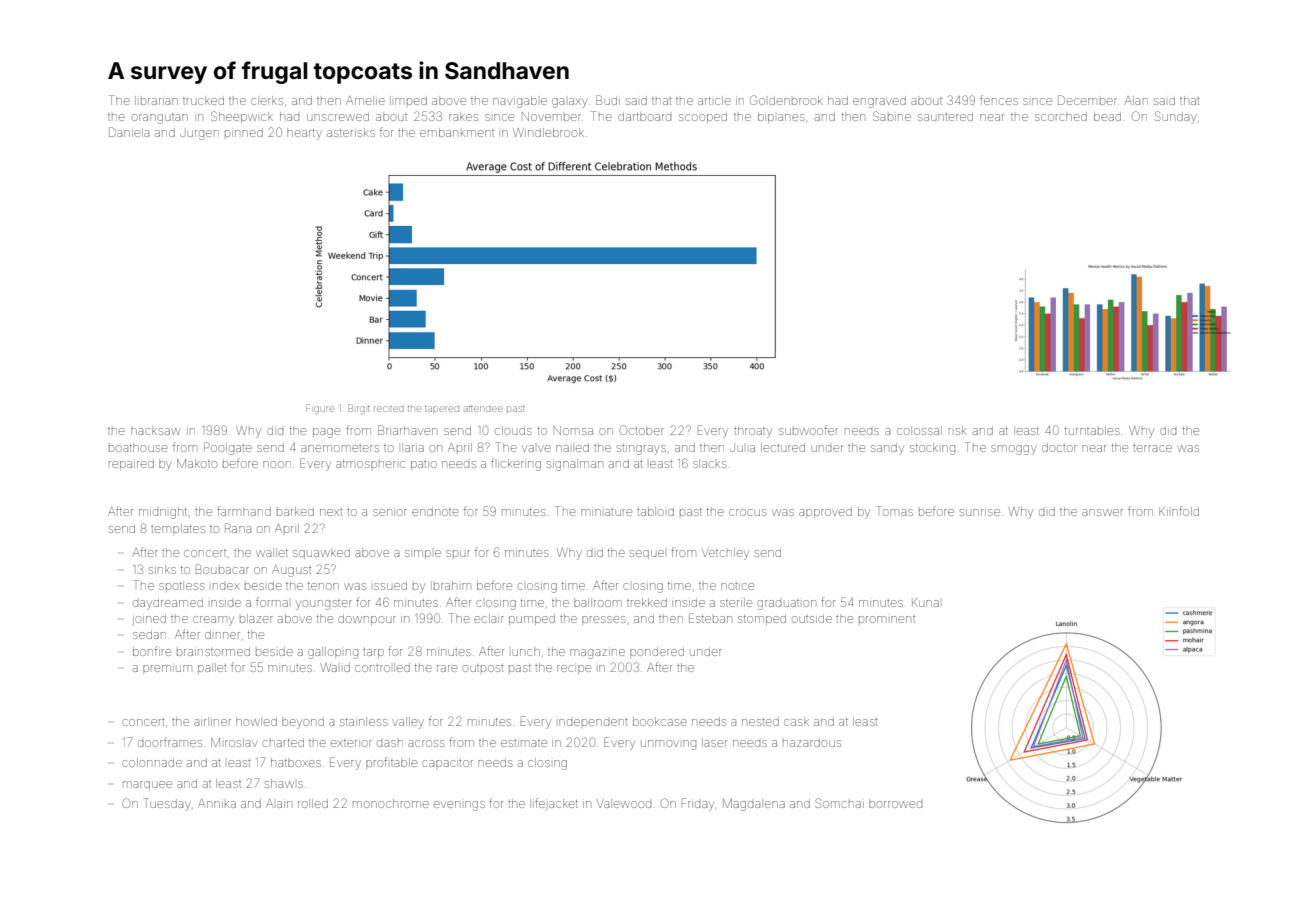 This page has width=1308, height=924. I want to click on issued, so click(390, 586).
